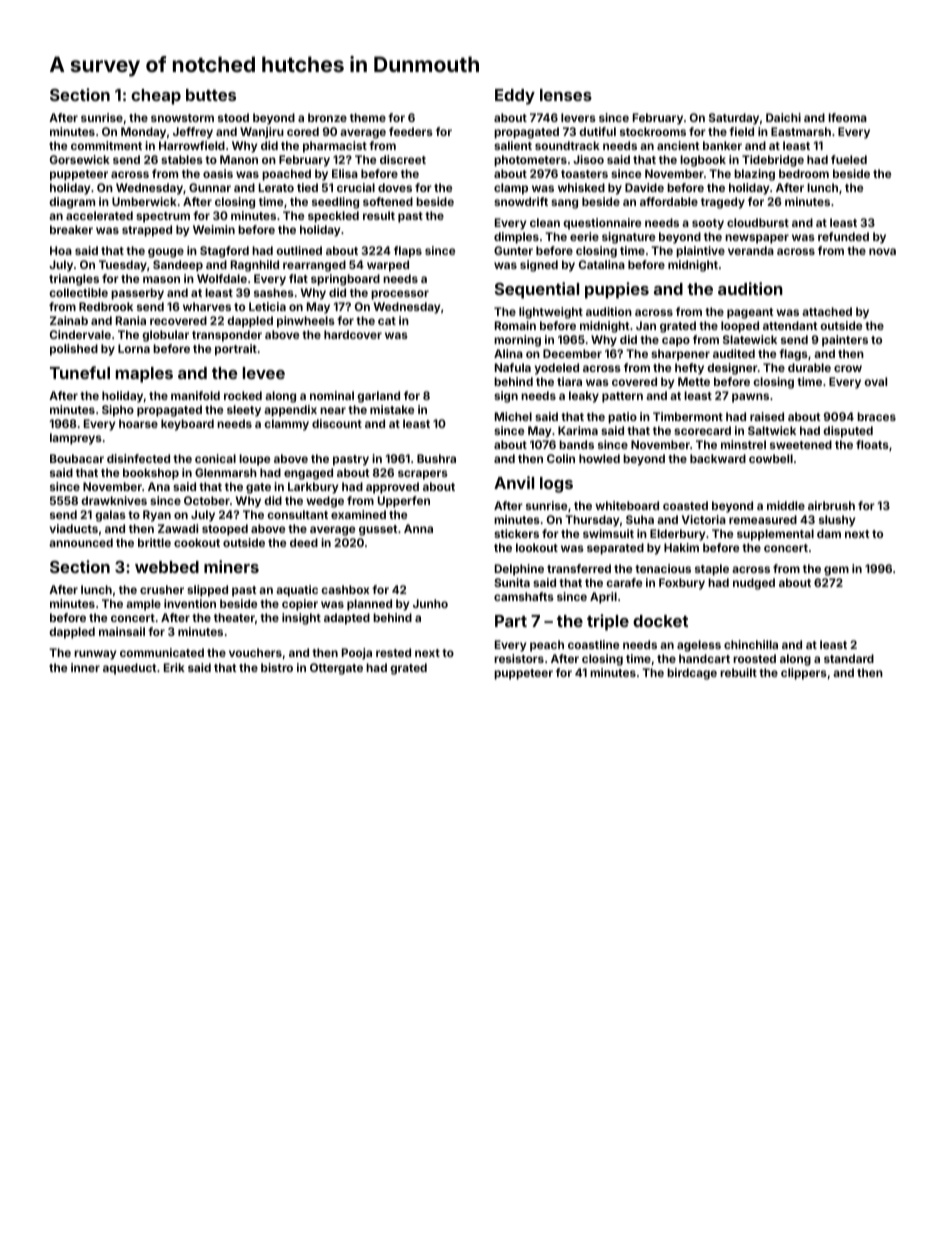 Image resolution: width=952 pixels, height=1233 pixels. What do you see at coordinates (831, 505) in the page?
I see `airbrush` at bounding box center [831, 505].
